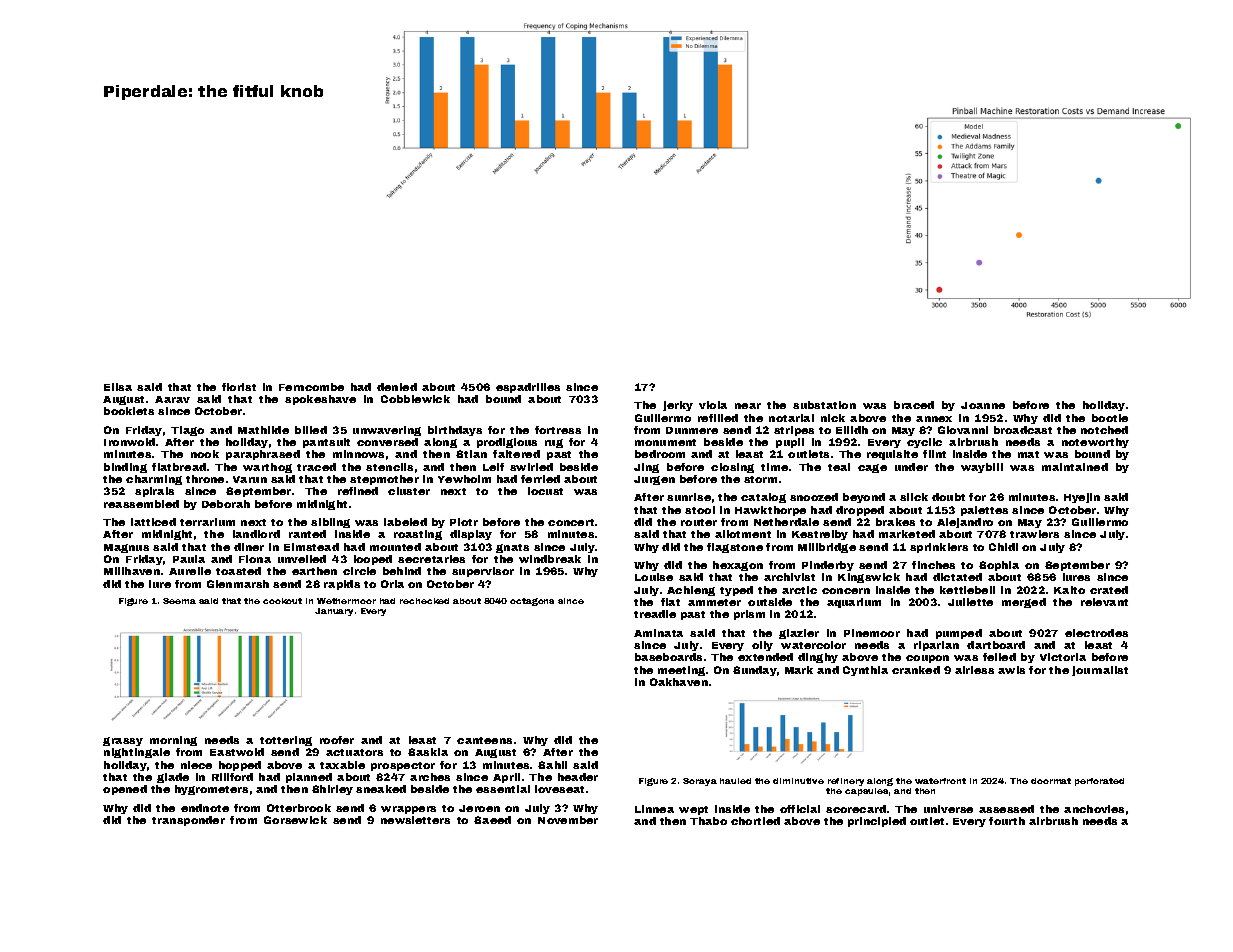 This page has width=1233, height=952. Describe the element at coordinates (188, 821) in the page. I see `transponder` at that location.
